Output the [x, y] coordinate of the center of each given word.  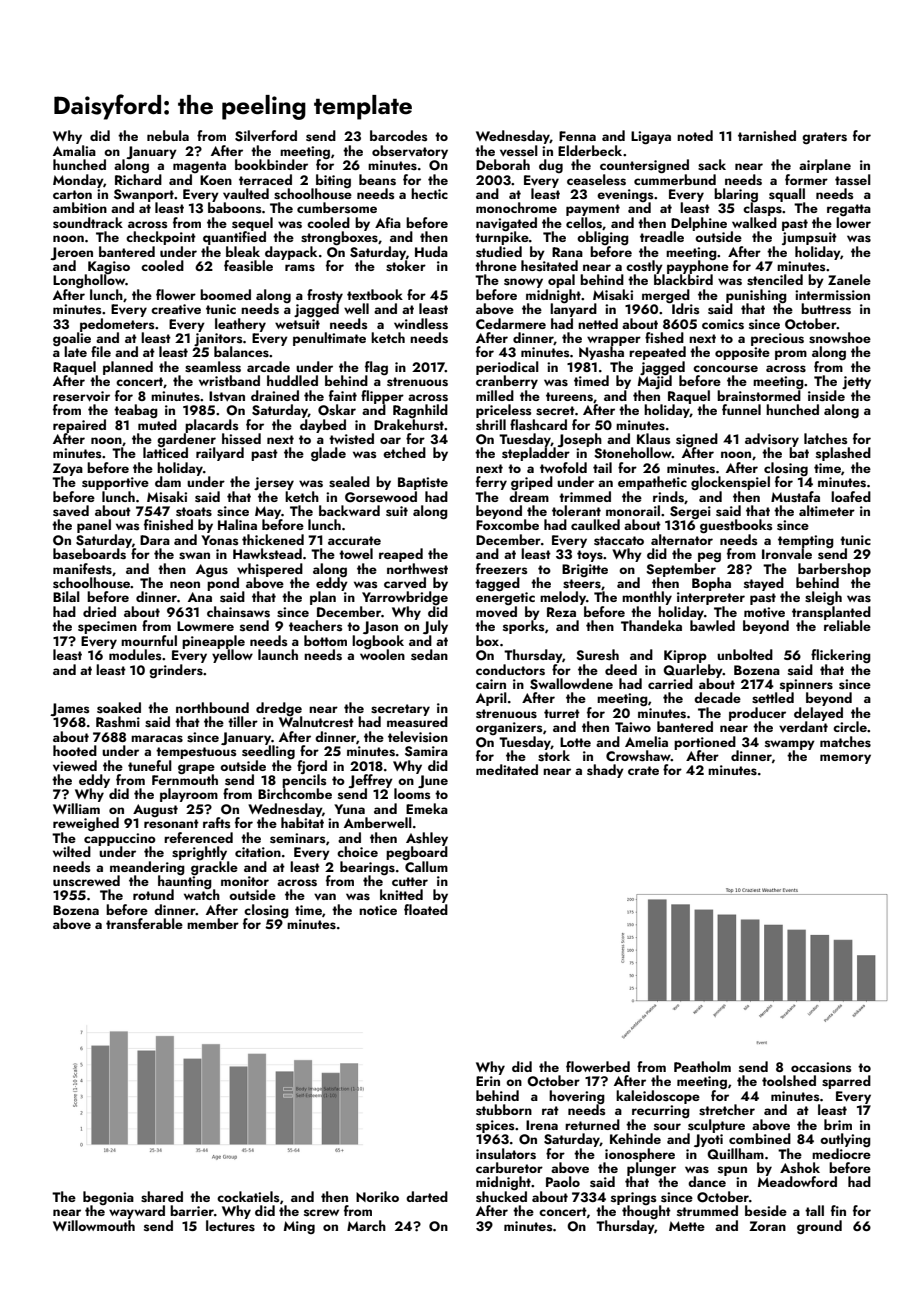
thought [646, 1212]
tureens [569, 397]
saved [71, 511]
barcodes [398, 135]
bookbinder [271, 164]
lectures [230, 1226]
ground [819, 1227]
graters [824, 138]
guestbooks [736, 527]
